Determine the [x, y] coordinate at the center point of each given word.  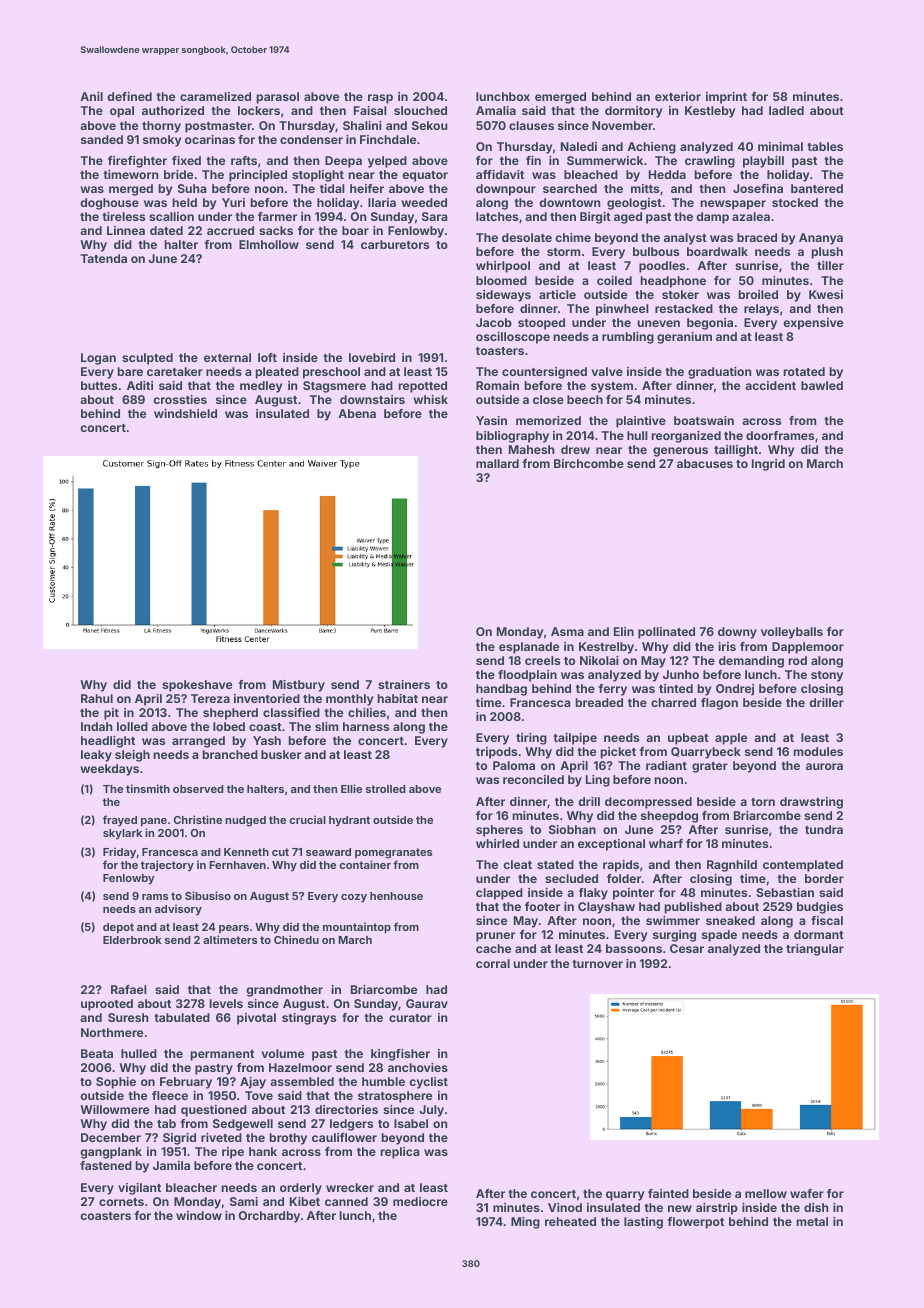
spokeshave [197, 686]
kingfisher [400, 1055]
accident [770, 385]
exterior [678, 96]
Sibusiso [208, 895]
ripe [233, 1153]
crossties [180, 399]
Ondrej [735, 690]
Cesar [687, 948]
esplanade [529, 648]
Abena [357, 413]
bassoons [634, 948]
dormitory [634, 112]
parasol [277, 98]
